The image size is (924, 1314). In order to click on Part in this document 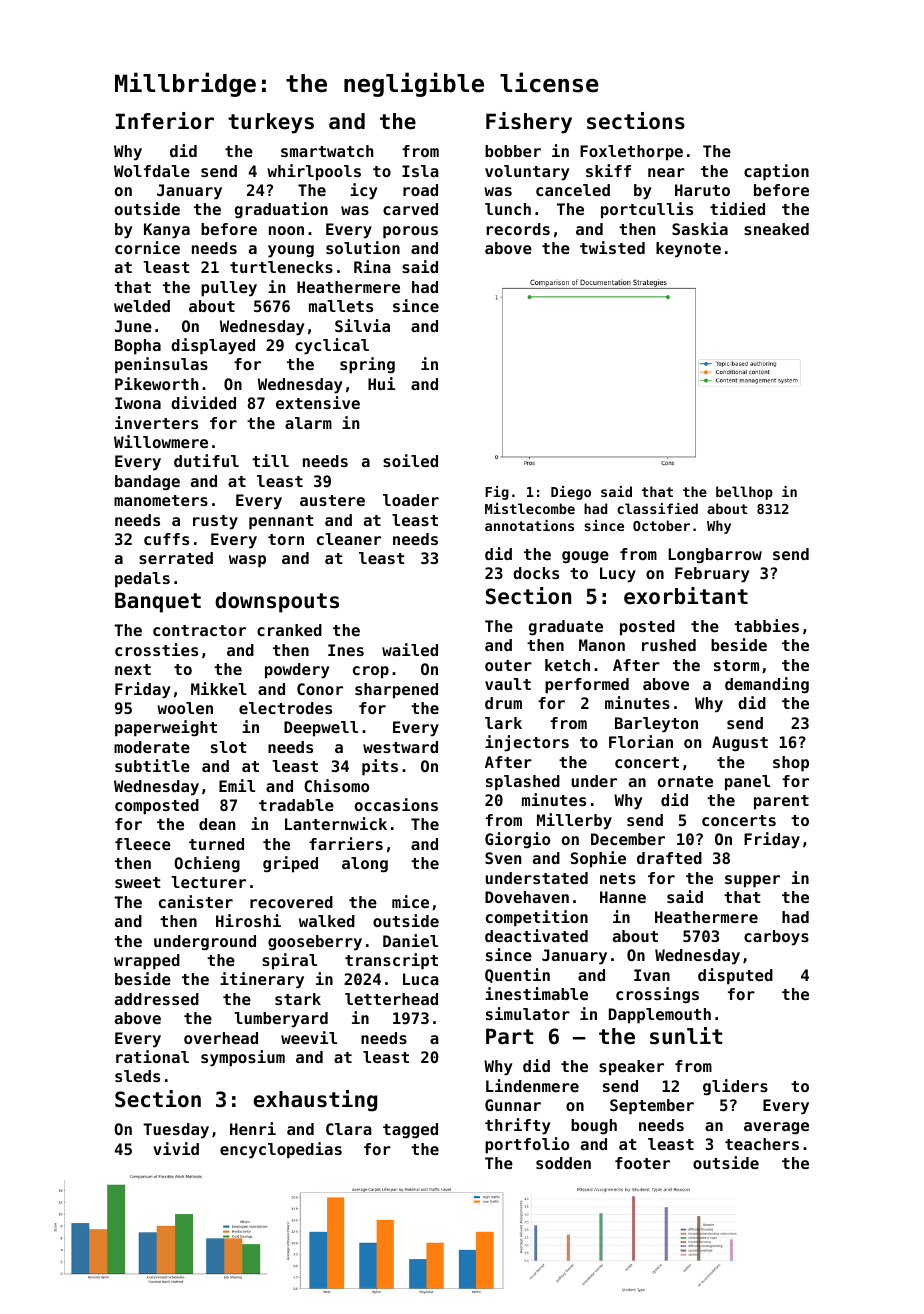, I will do `click(509, 1036)`.
